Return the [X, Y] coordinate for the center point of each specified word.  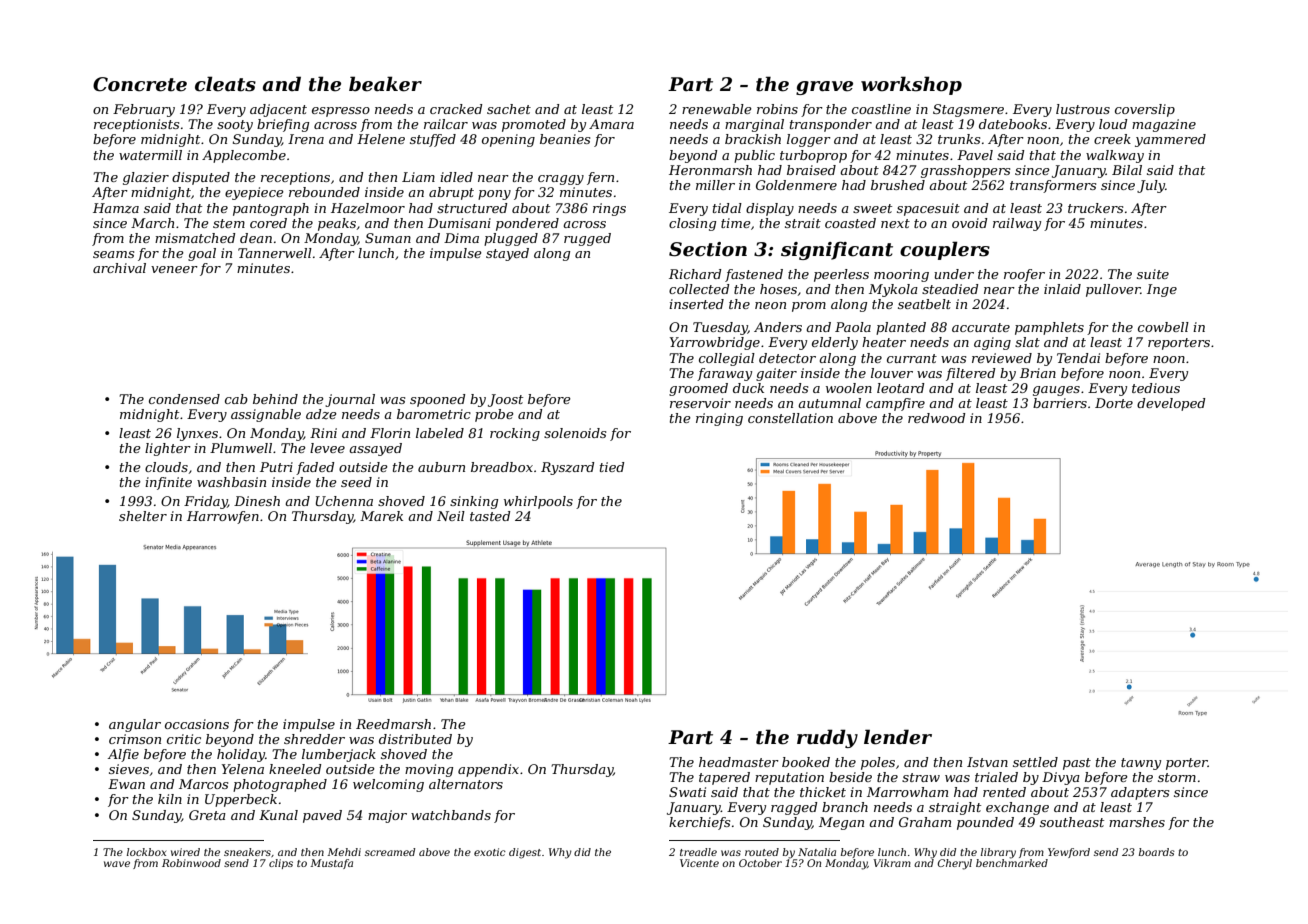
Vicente [699, 863]
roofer [1024, 275]
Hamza [116, 208]
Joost [505, 400]
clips [281, 864]
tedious [1156, 388]
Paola [853, 327]
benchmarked [1012, 863]
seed [356, 482]
